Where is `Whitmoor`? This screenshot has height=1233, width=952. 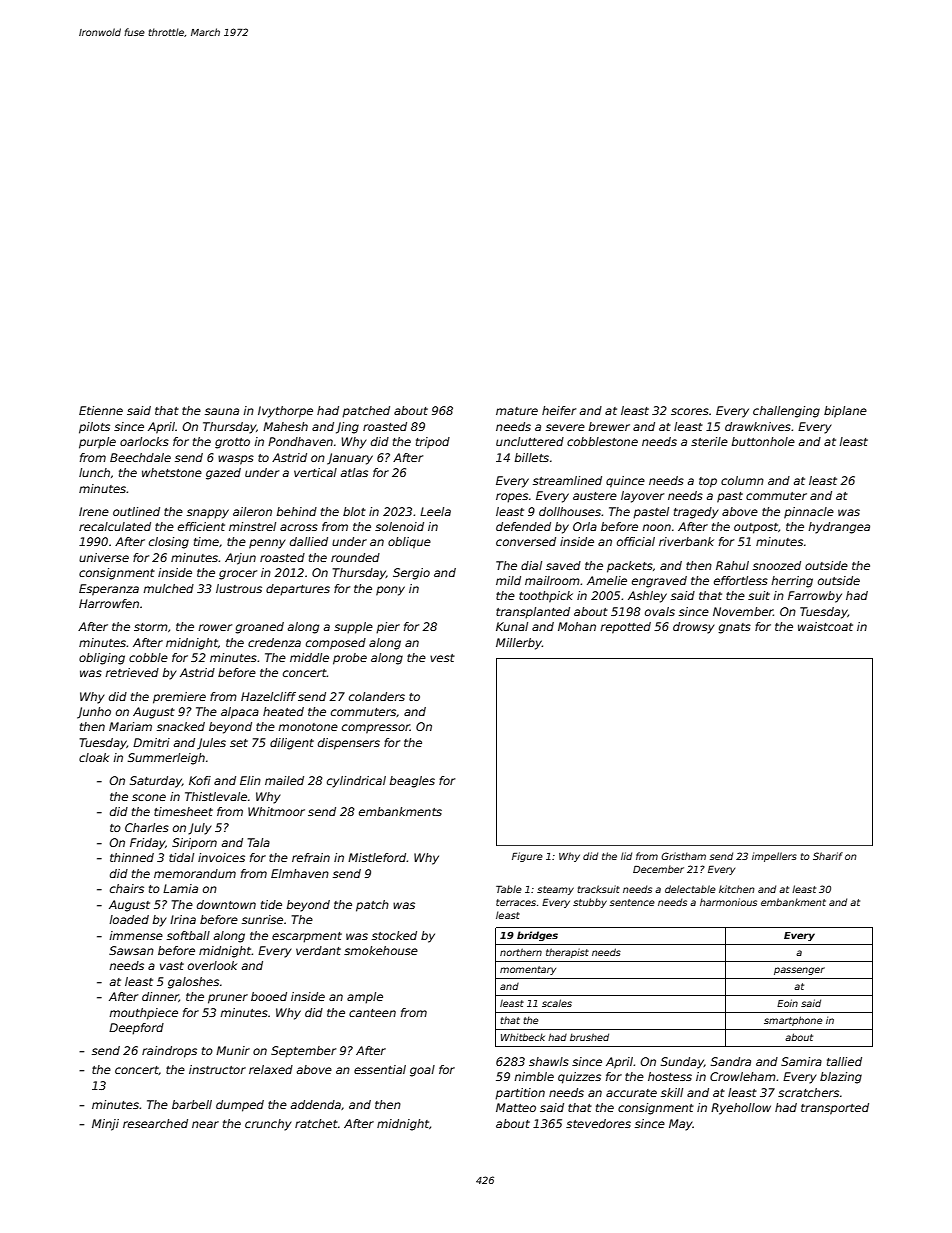 Whitmoor is located at coordinates (276, 811).
